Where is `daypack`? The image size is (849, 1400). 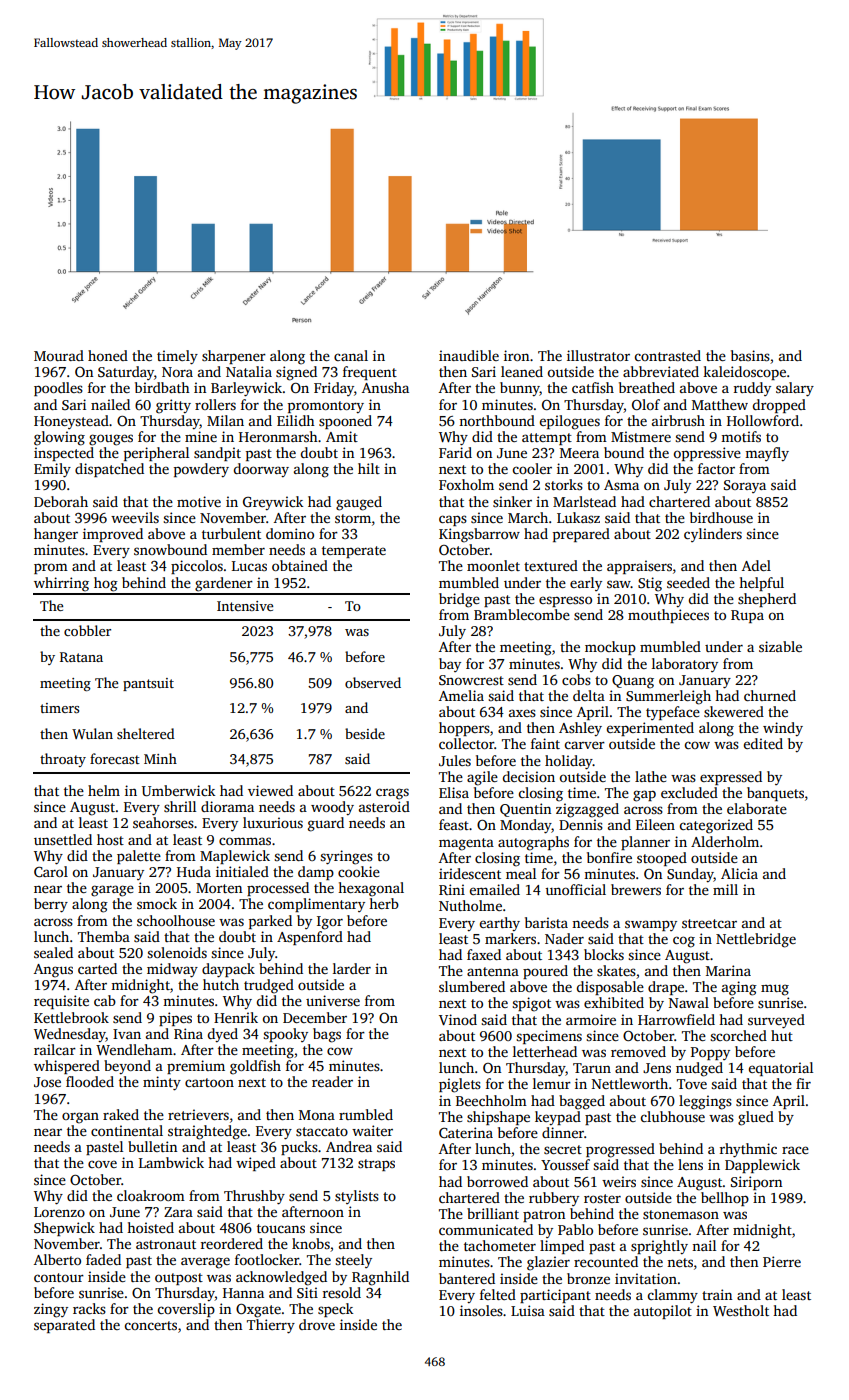 daypack is located at coordinates (228, 970).
